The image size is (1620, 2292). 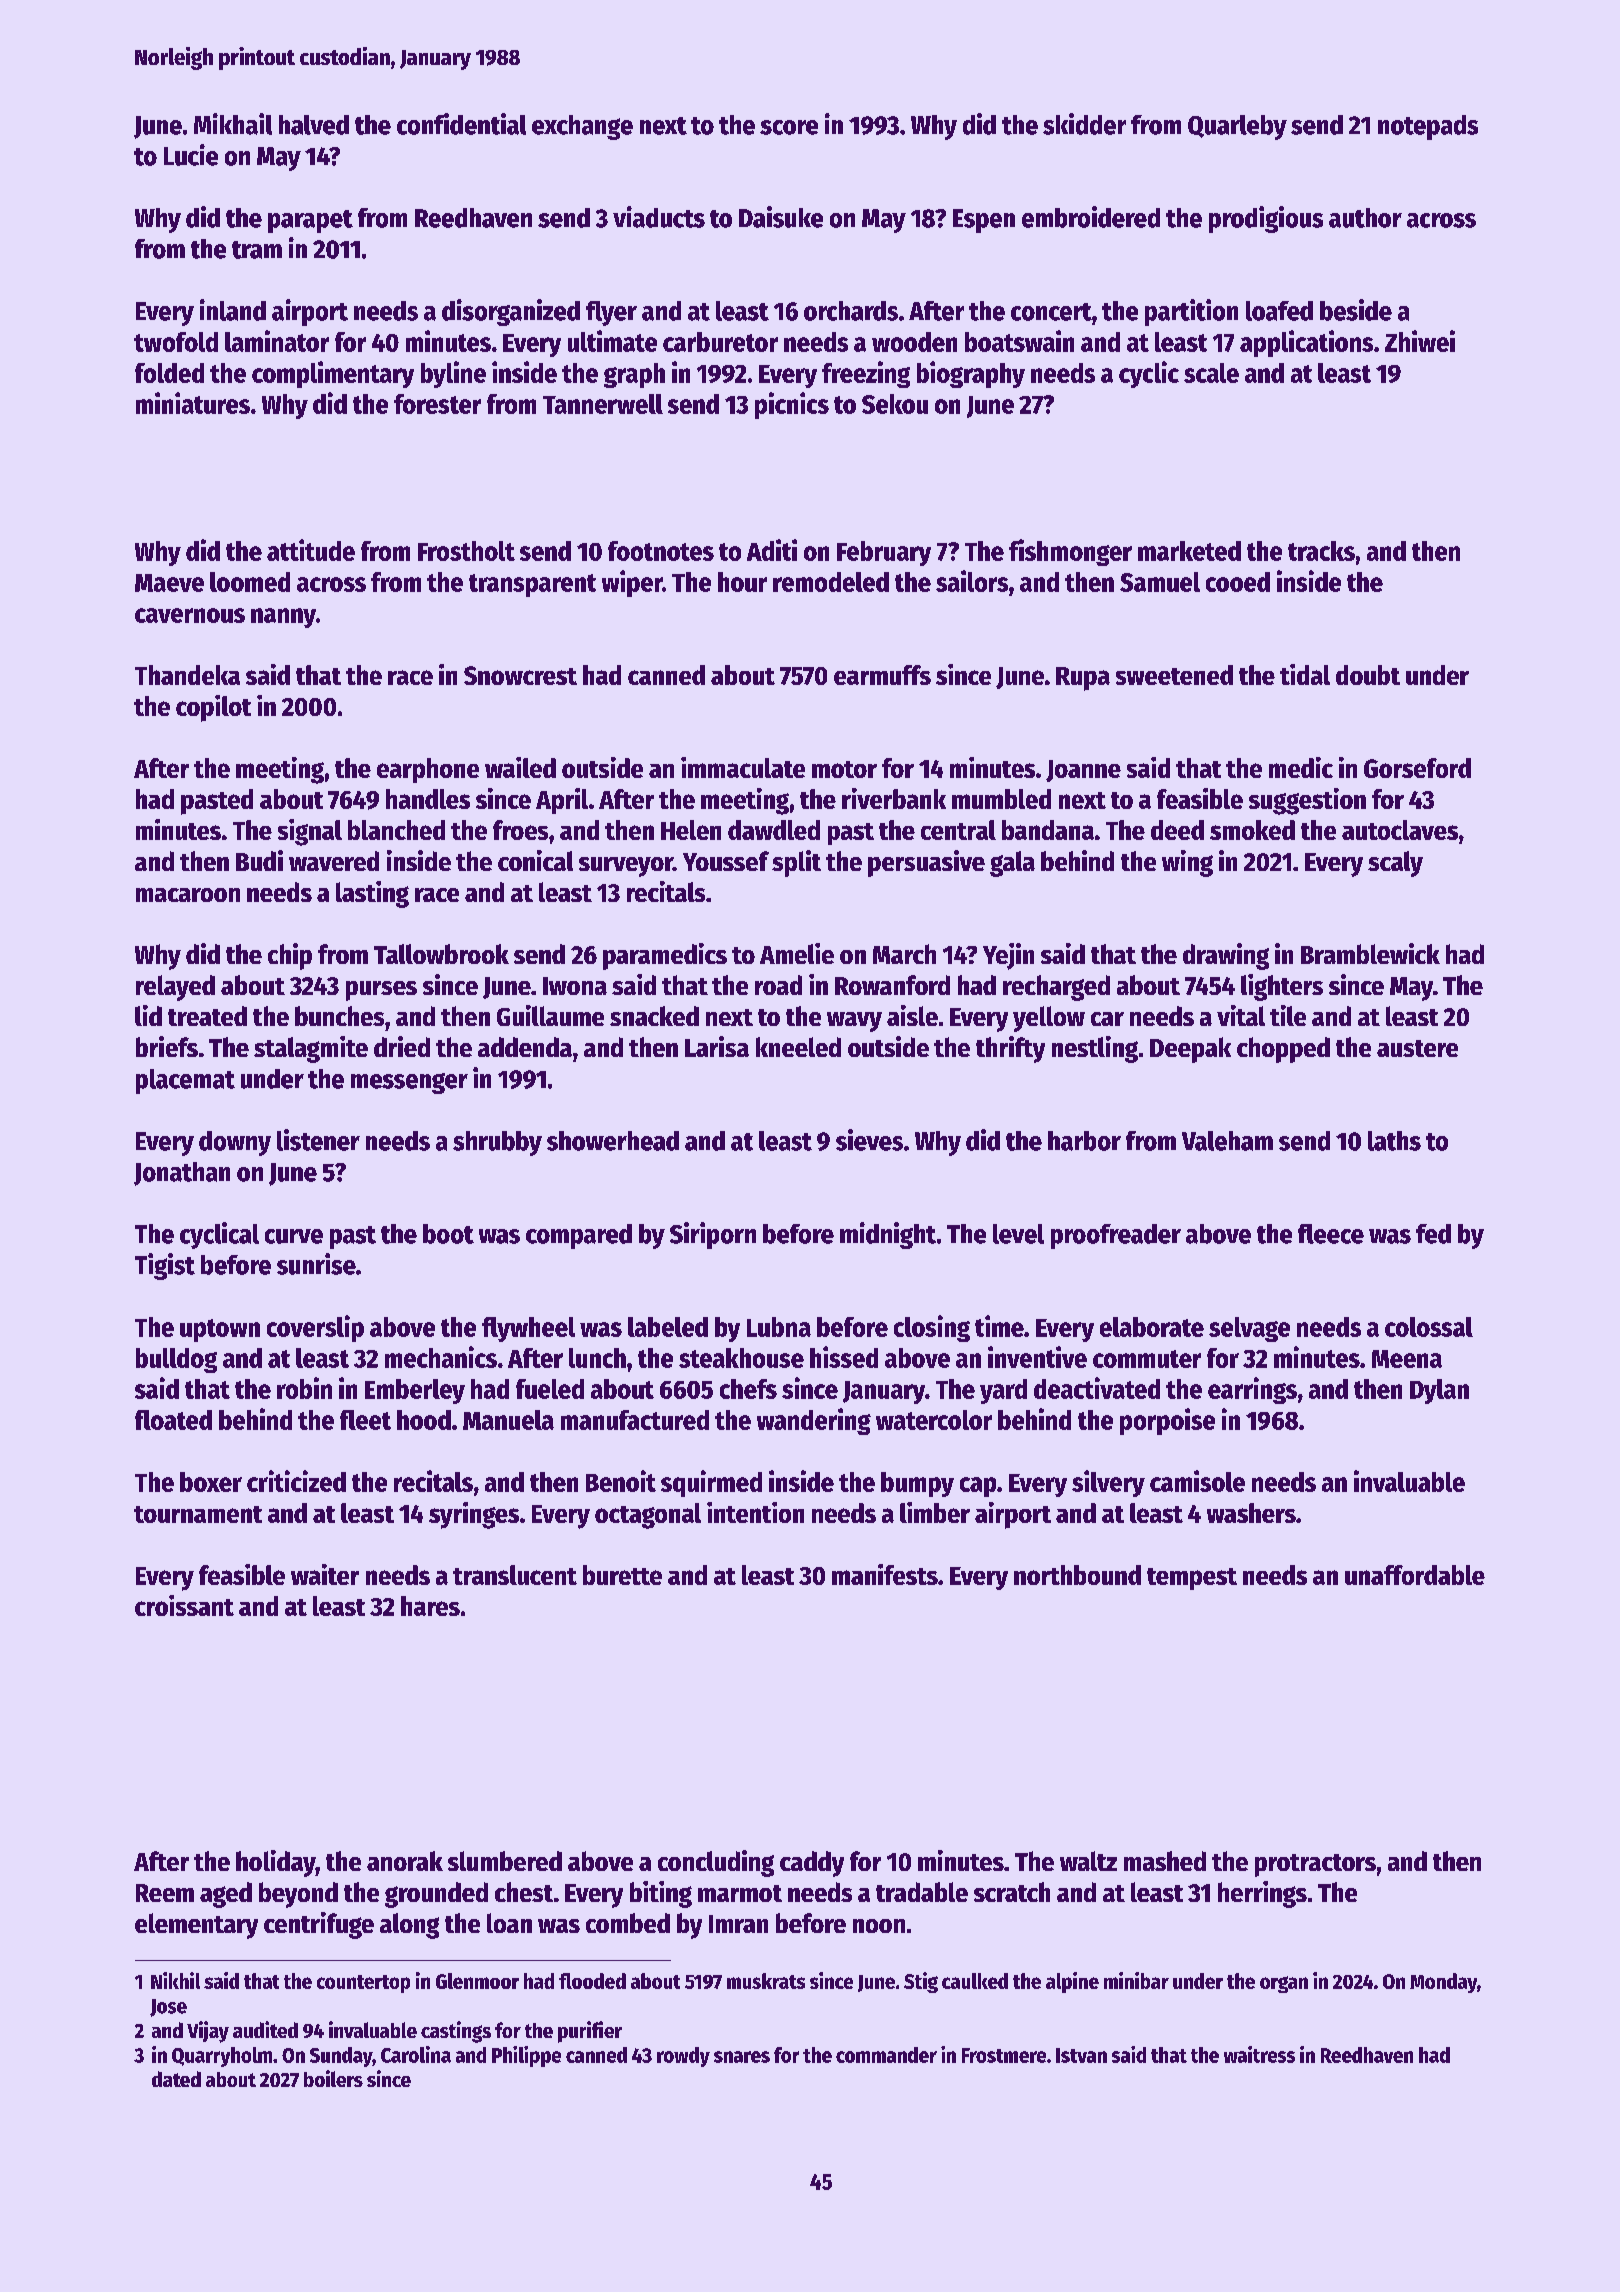 I want to click on waitress, so click(x=1259, y=2054).
